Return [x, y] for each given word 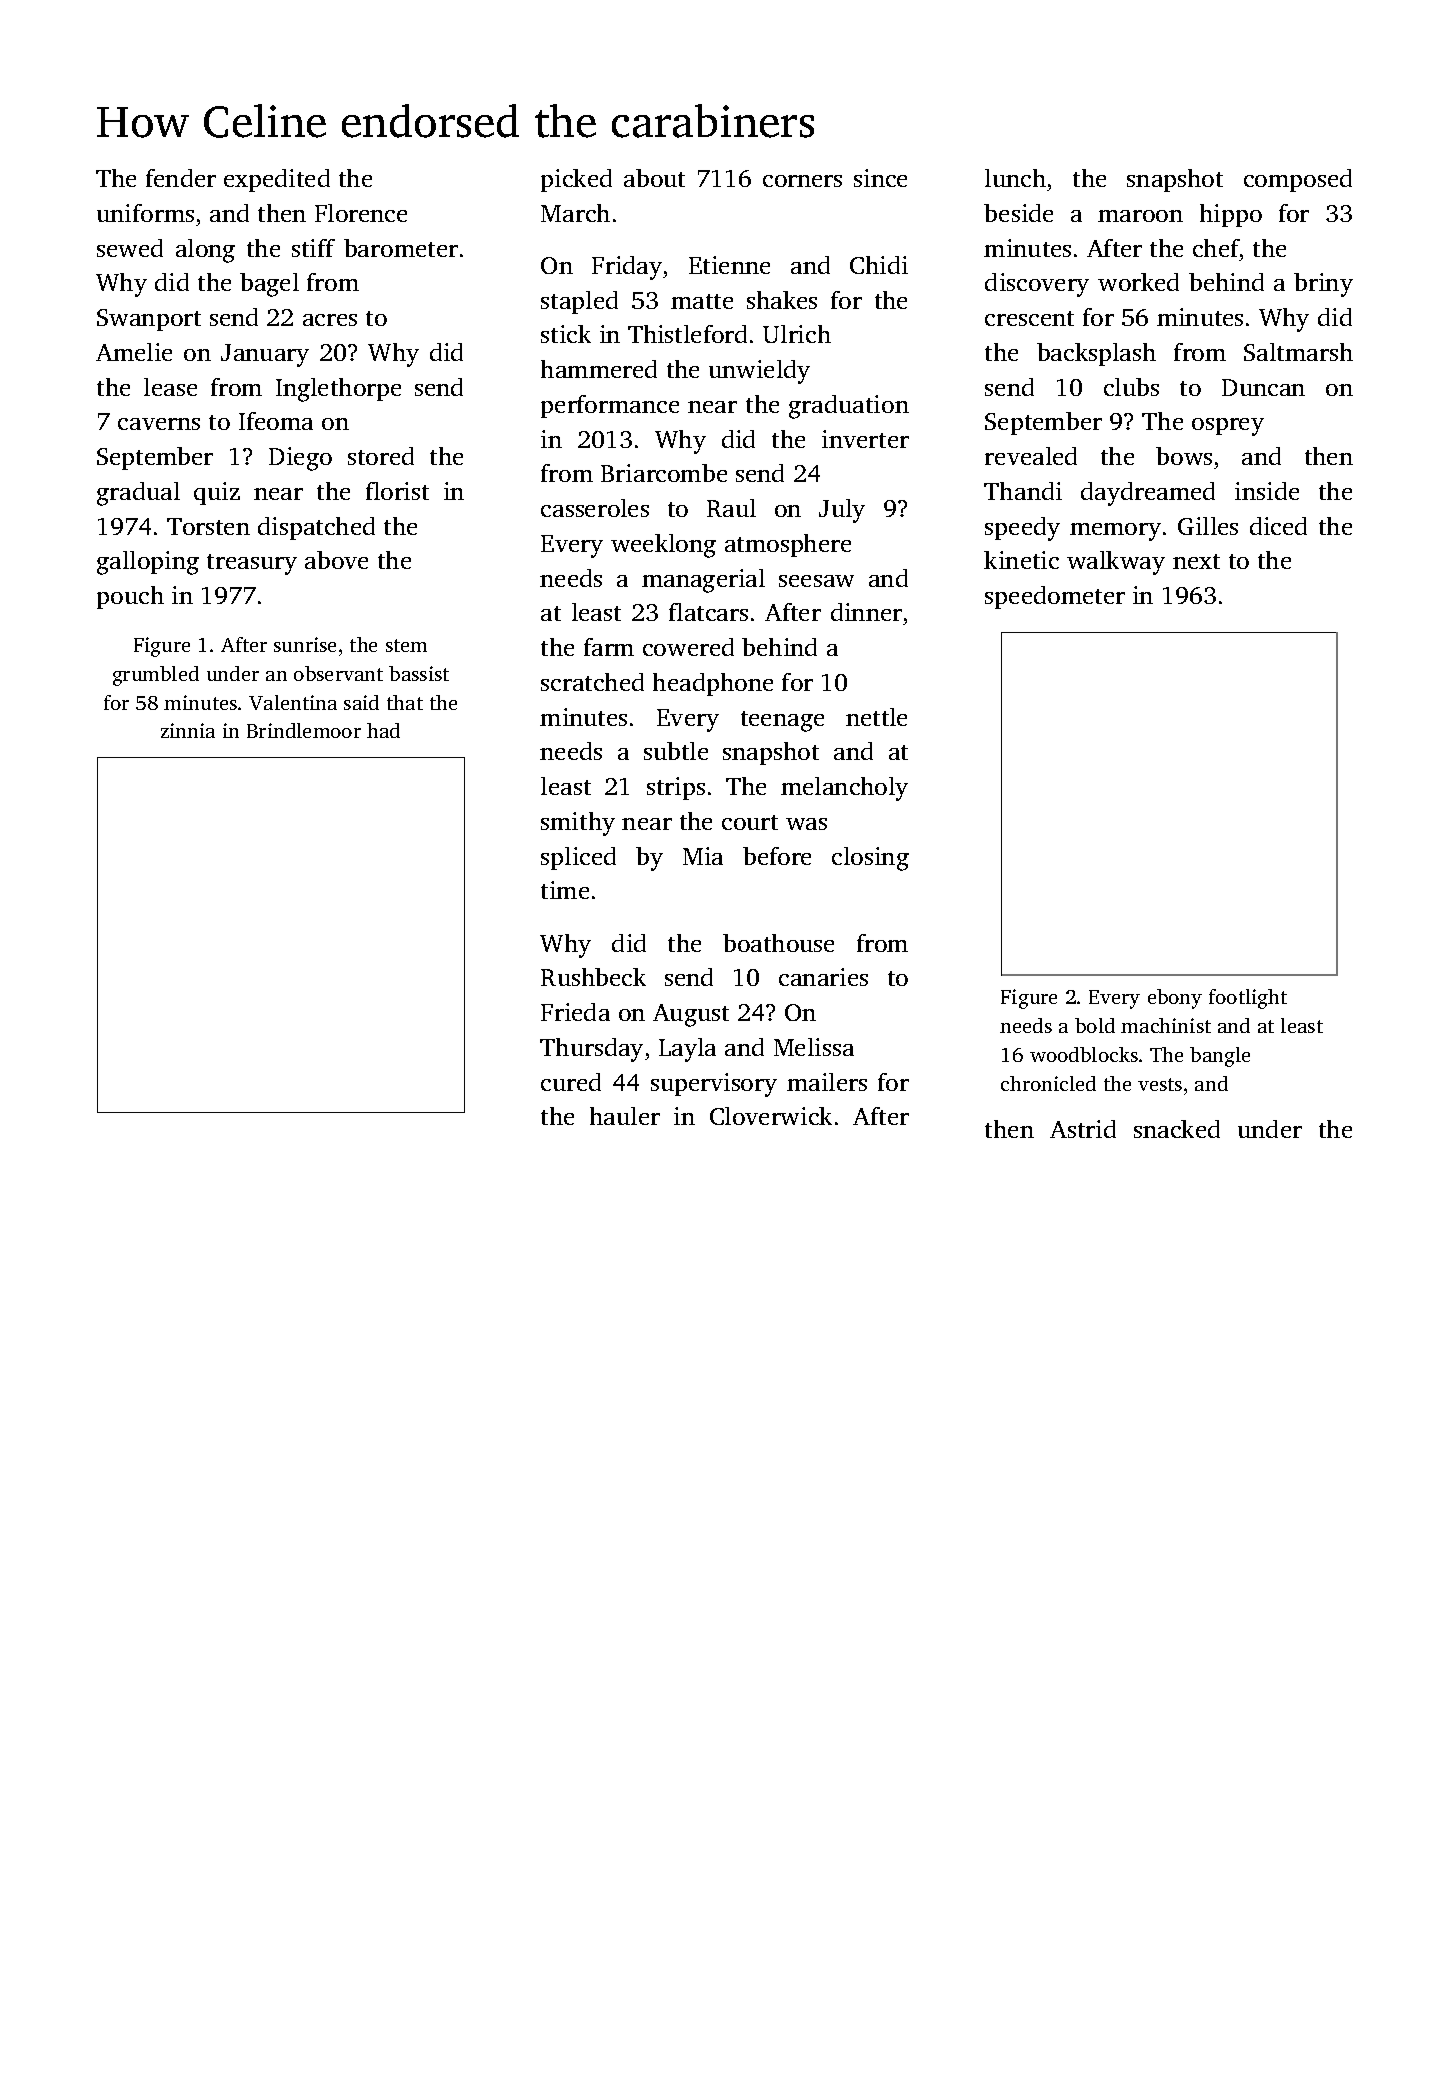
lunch [1015, 178]
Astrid [1083, 1129]
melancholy [844, 789]
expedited [277, 180]
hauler [625, 1116]
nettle [876, 717]
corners [802, 181]
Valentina [293, 702]
